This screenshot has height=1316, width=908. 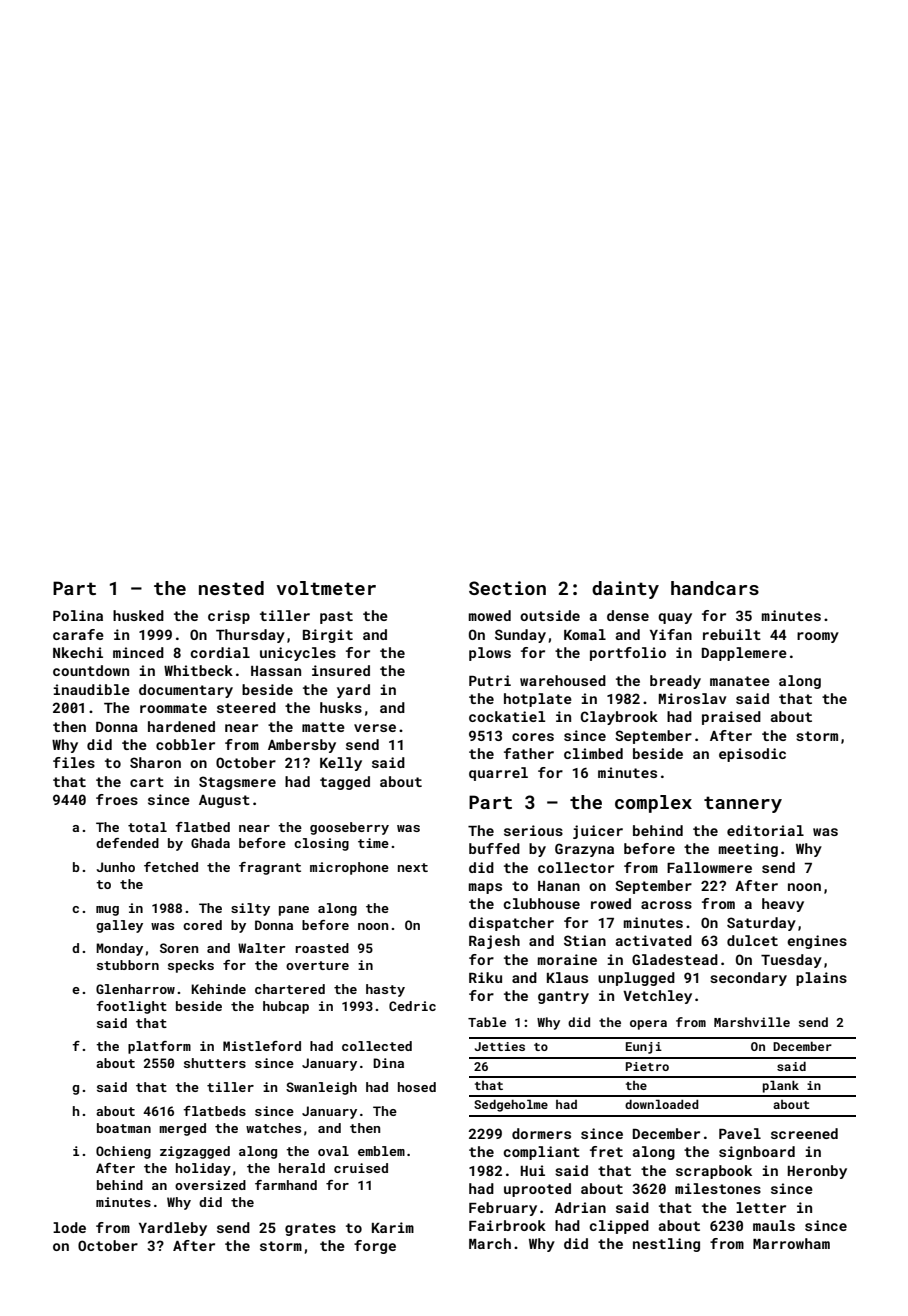 What do you see at coordinates (349, 828) in the screenshot?
I see `gooseberry` at bounding box center [349, 828].
